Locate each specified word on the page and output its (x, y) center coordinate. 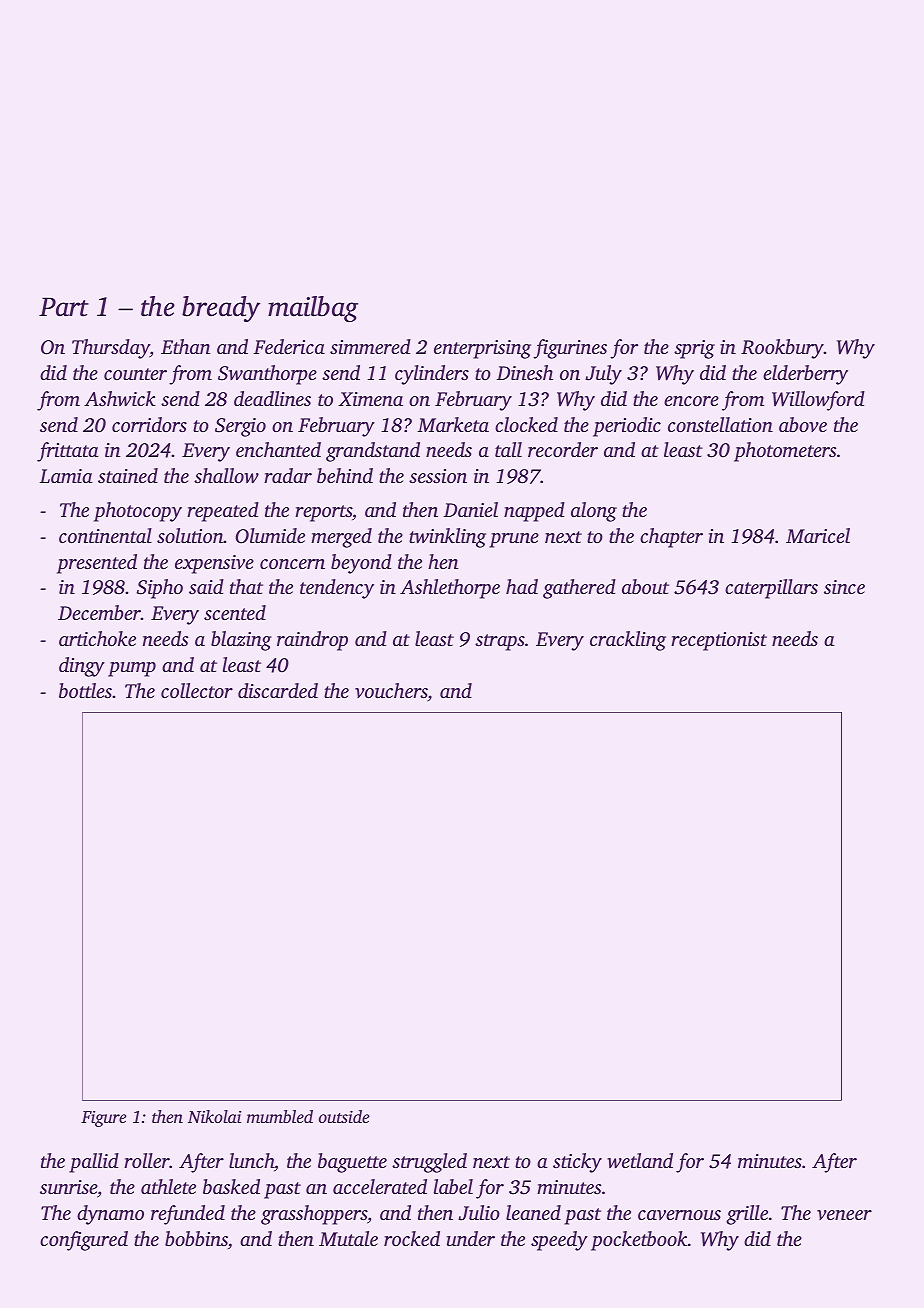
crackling (628, 641)
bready (221, 309)
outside (344, 1116)
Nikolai (214, 1116)
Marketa (453, 424)
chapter (671, 538)
